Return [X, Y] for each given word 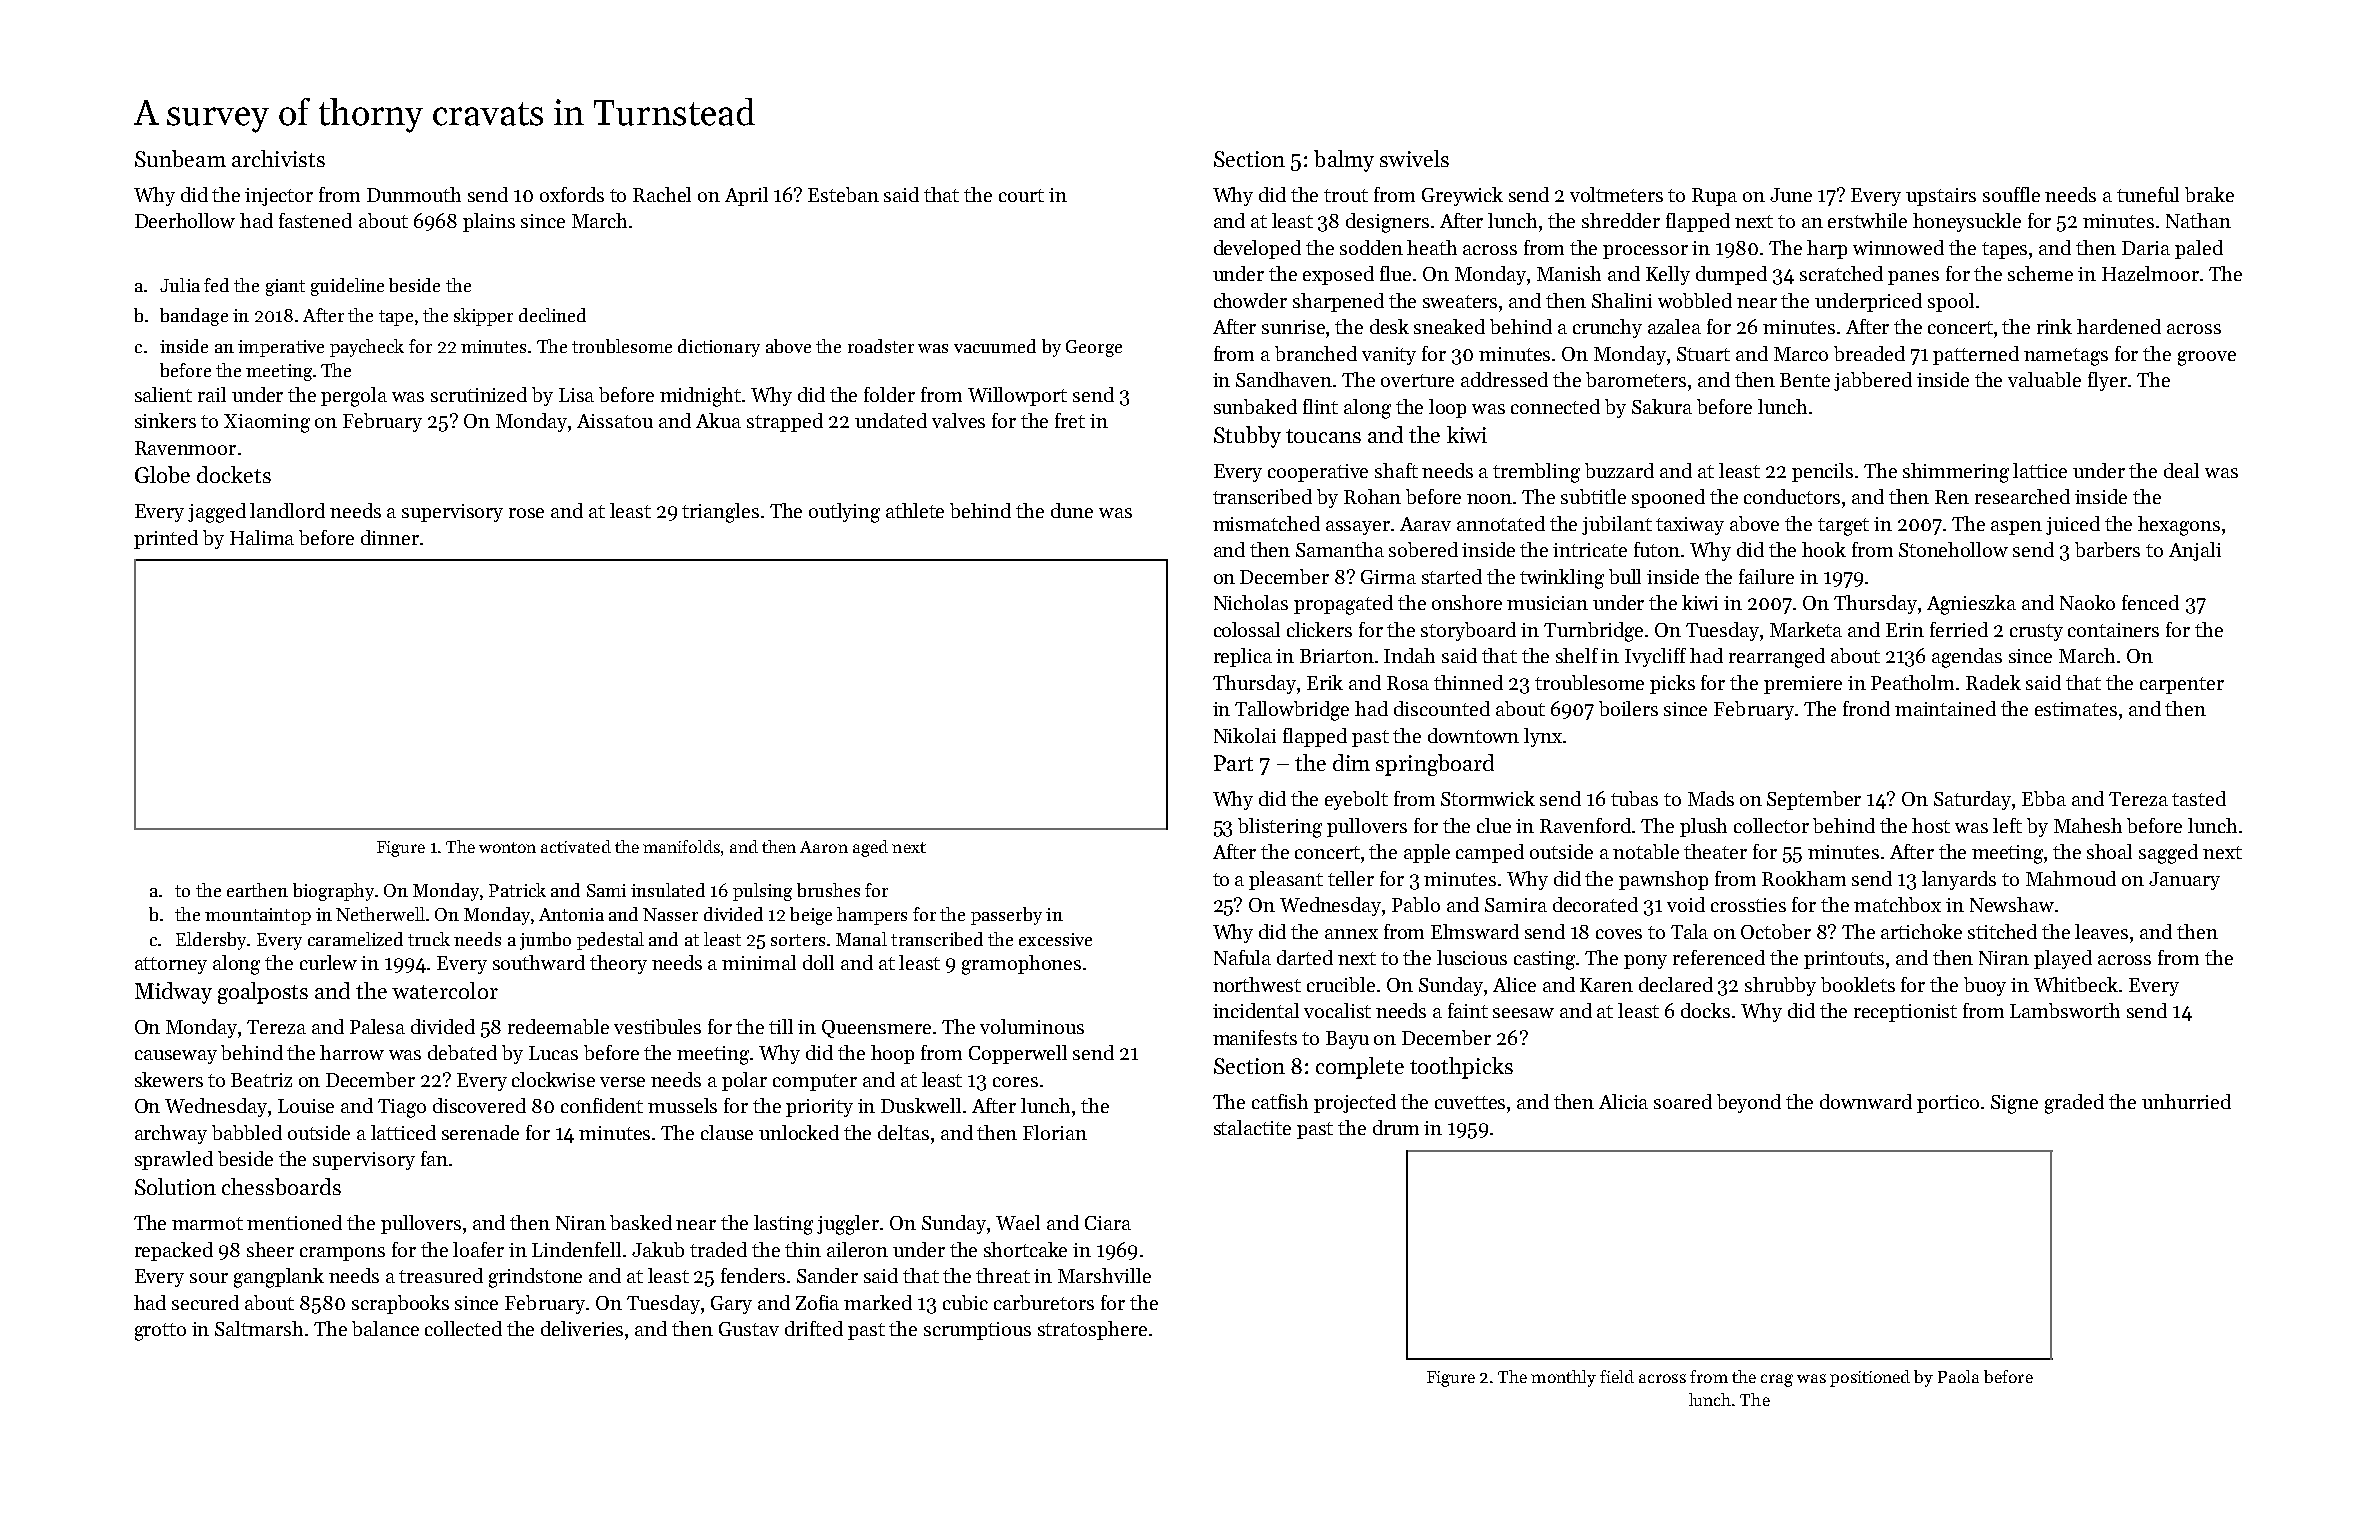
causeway [176, 1057]
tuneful [2148, 194]
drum [1396, 1127]
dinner [390, 537]
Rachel [662, 194]
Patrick [517, 890]
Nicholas [1251, 602]
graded [2074, 1104]
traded [718, 1249]
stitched [2002, 931]
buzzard [1619, 470]
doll [818, 962]
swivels [1414, 158]
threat [1003, 1275]
